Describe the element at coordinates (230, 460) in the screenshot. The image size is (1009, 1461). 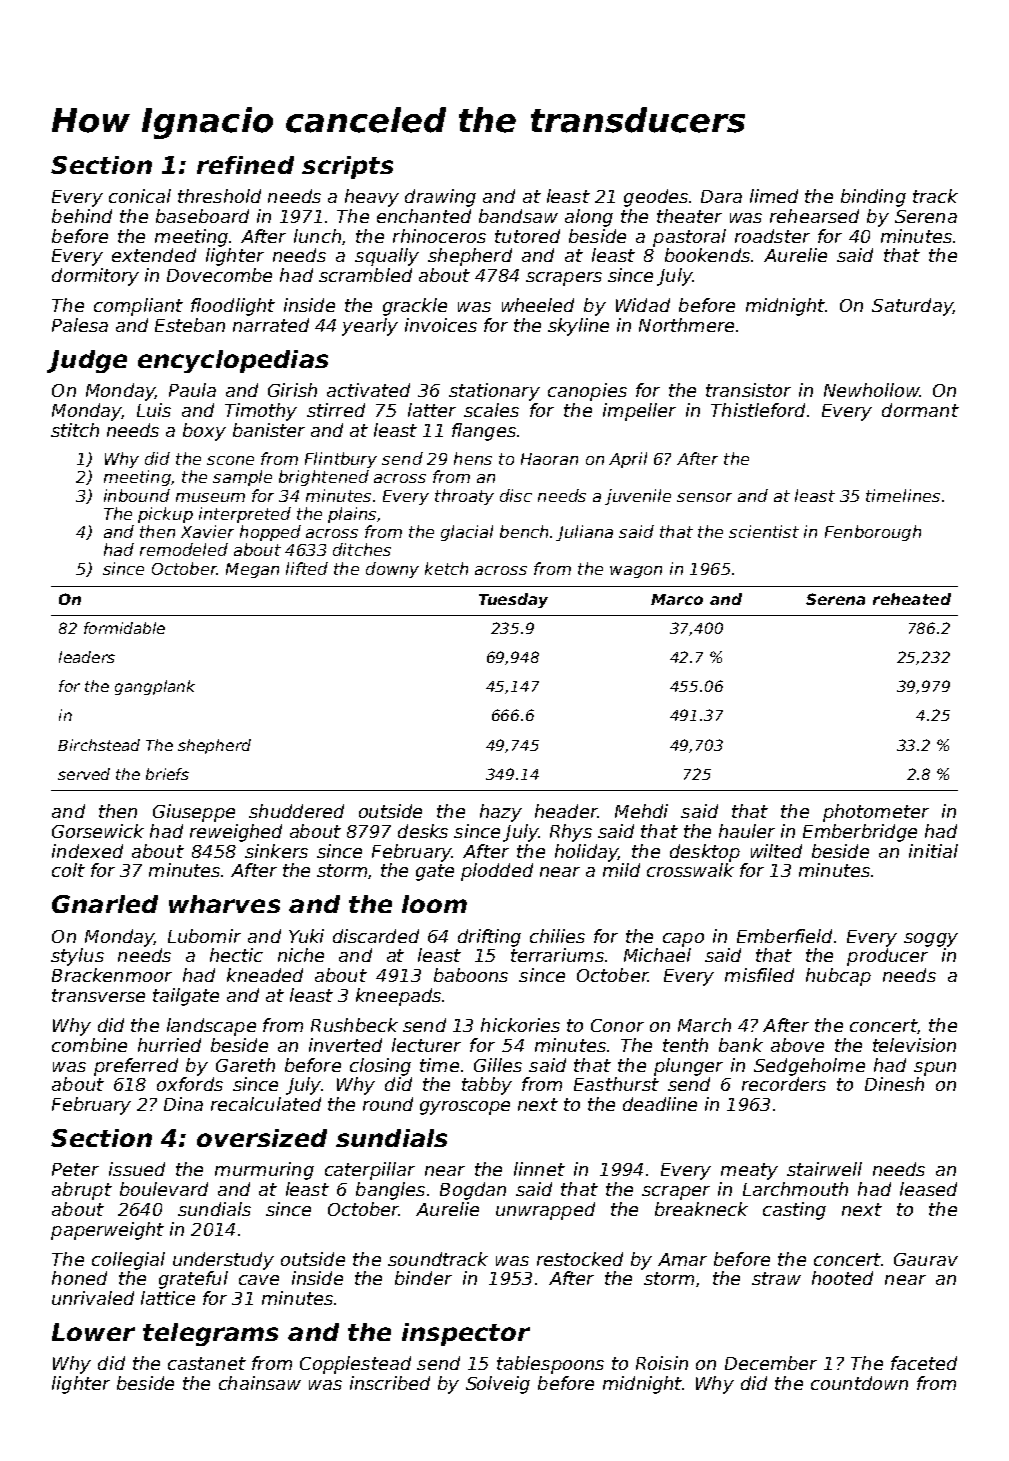
I see `scone` at that location.
